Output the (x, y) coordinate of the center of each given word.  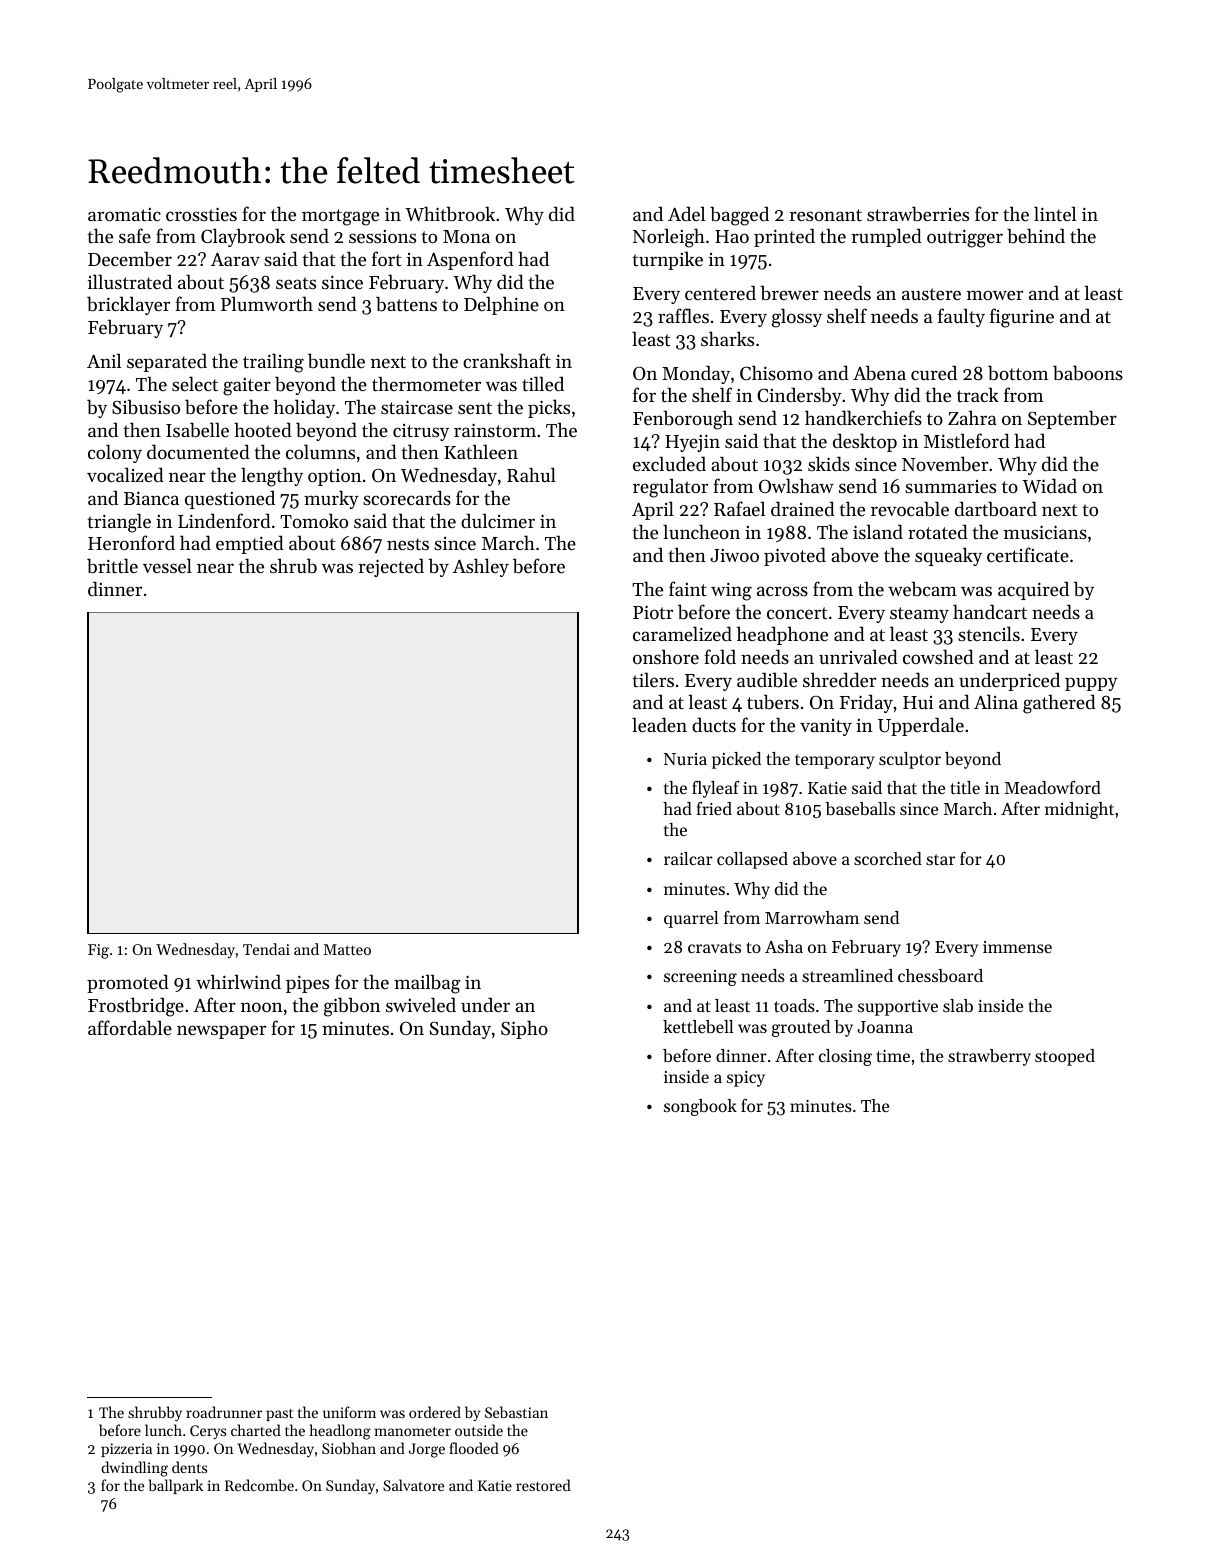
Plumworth (267, 303)
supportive (898, 1008)
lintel (1055, 213)
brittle (112, 566)
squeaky (948, 556)
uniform (349, 1412)
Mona (466, 236)
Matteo (347, 949)
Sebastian (516, 1412)
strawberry (989, 1057)
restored (543, 1485)
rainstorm (495, 430)
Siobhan (349, 1448)
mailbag (427, 984)
